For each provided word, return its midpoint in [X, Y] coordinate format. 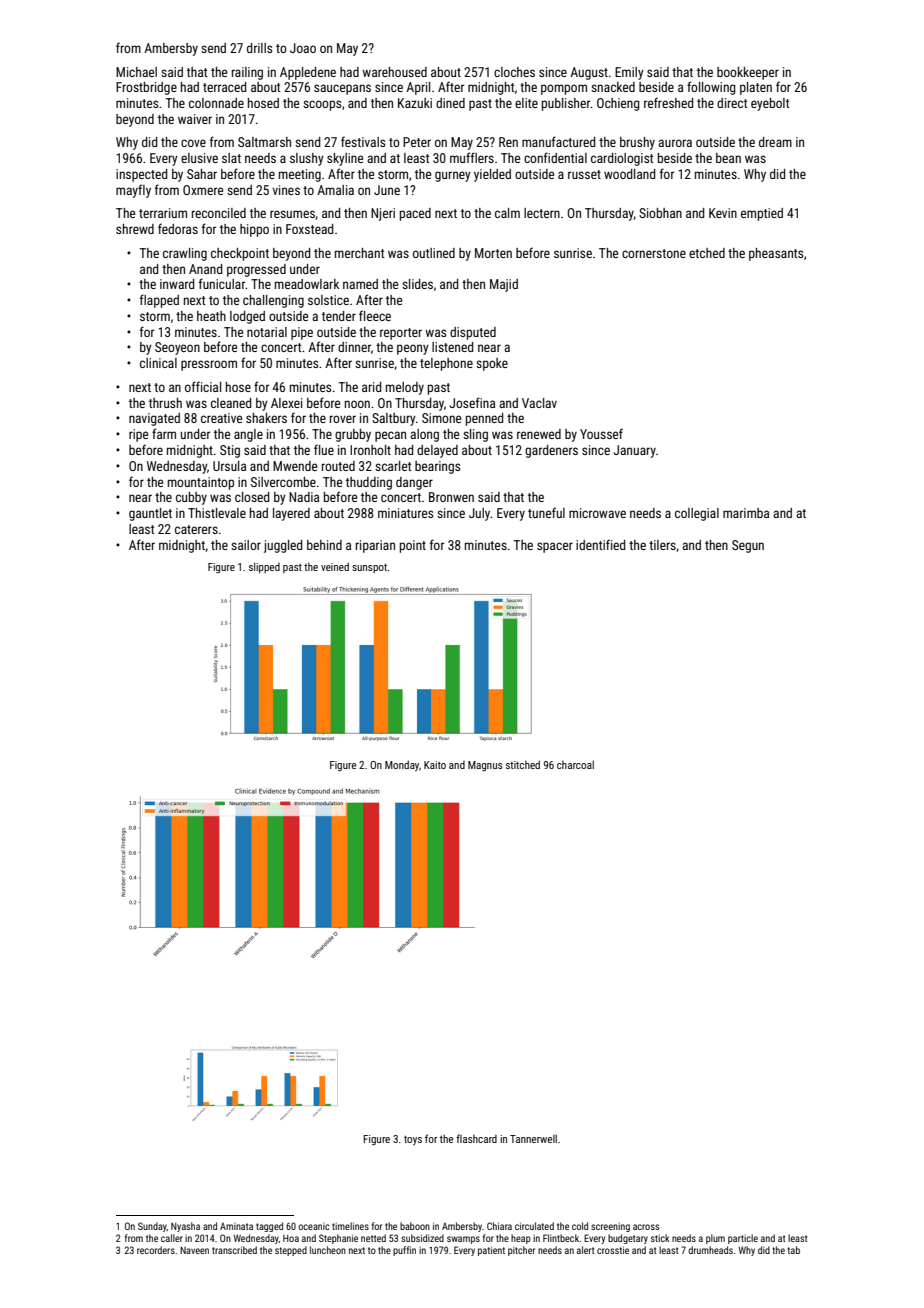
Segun [748, 546]
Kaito [435, 765]
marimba [746, 513]
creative [221, 418]
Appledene [308, 73]
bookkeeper [748, 73]
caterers [196, 529]
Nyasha [185, 1227]
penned [484, 419]
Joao [303, 48]
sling [475, 435]
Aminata [236, 1226]
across [646, 1227]
